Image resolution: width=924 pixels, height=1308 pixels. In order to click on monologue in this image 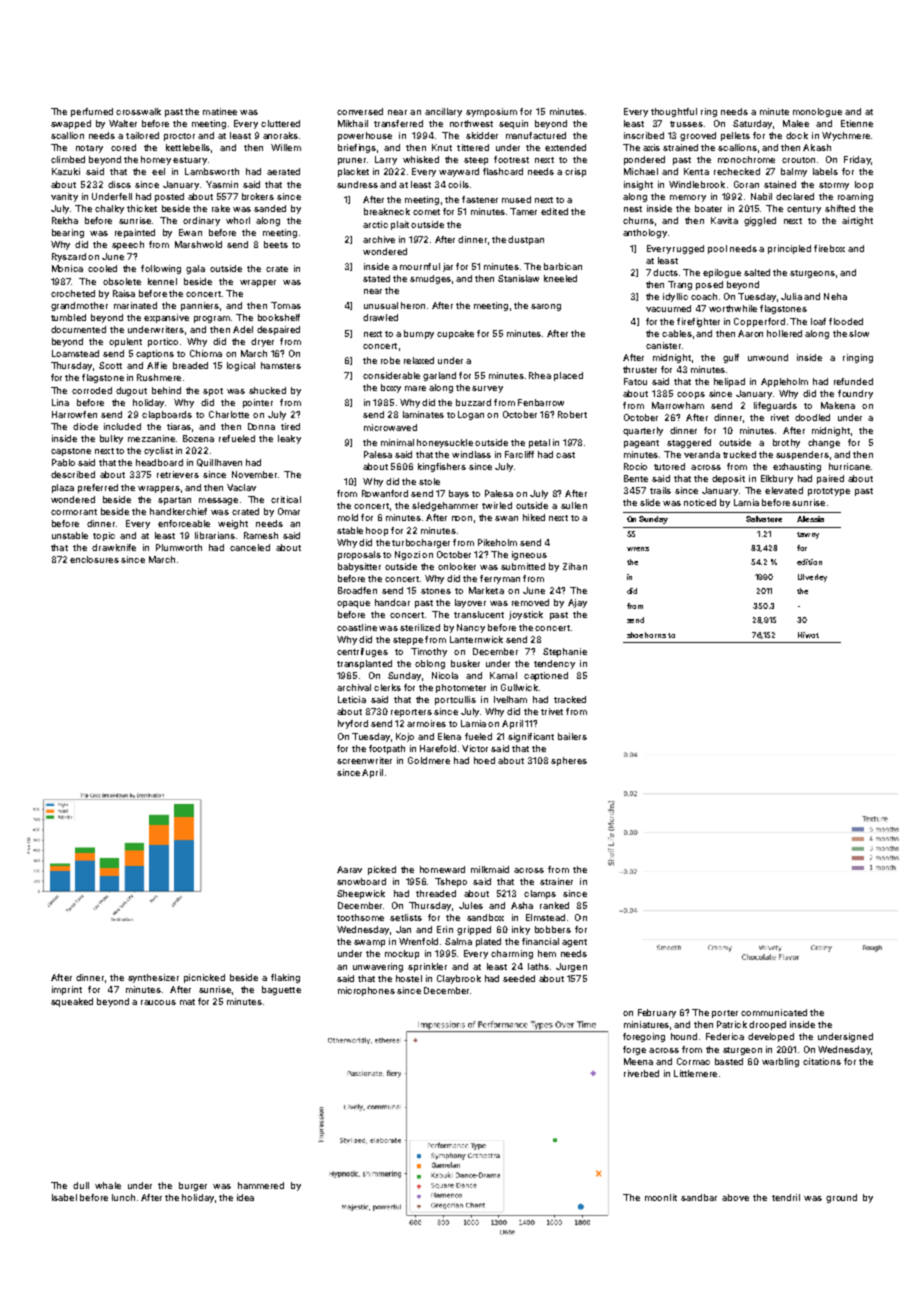, I will do `click(817, 112)`.
